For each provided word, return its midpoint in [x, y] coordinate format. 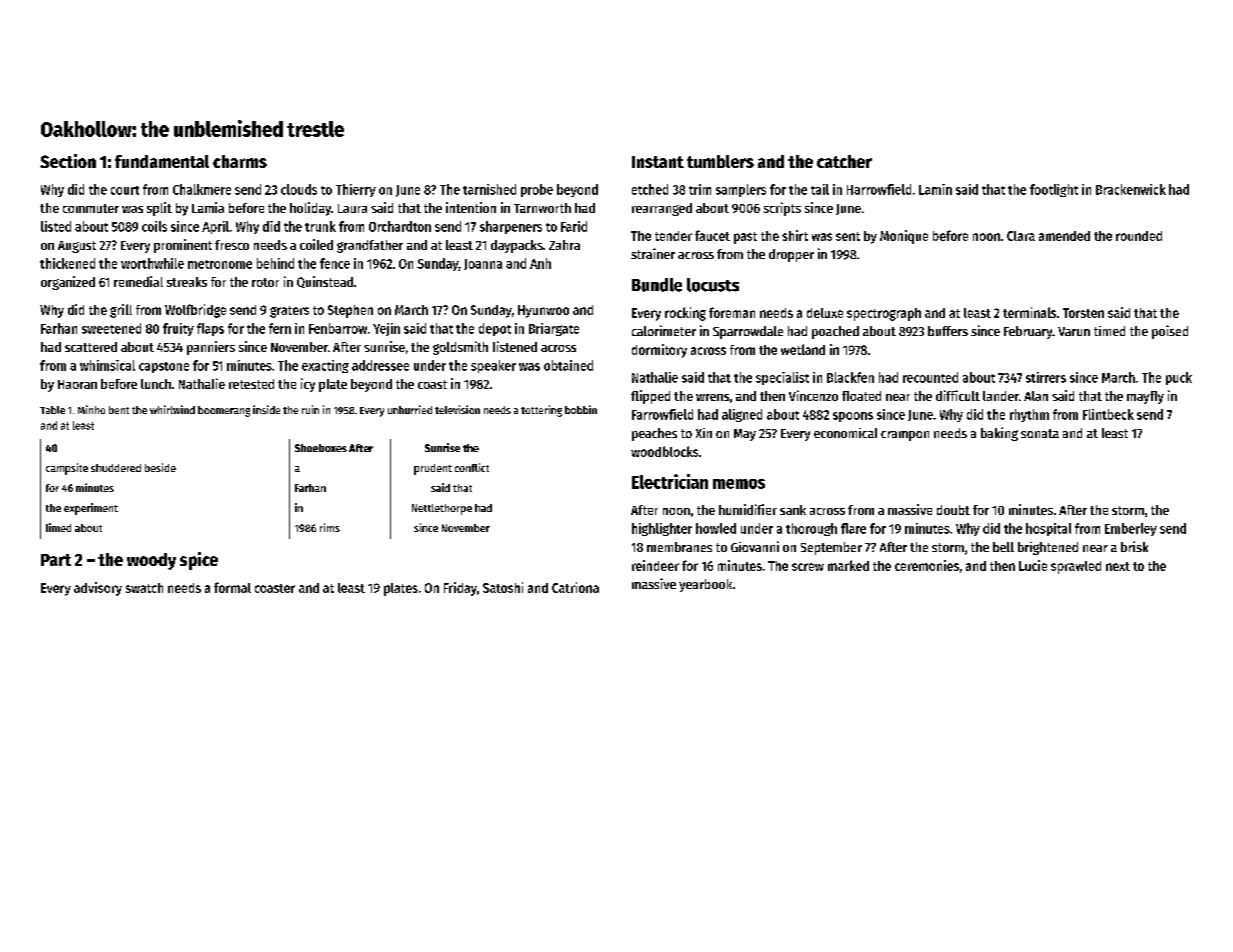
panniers [211, 348]
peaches [654, 434]
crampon [905, 436]
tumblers [720, 161]
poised [1170, 332]
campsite [67, 469]
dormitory [659, 351]
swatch [144, 588]
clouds [299, 189]
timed [1109, 331]
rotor [265, 282]
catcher [844, 161]
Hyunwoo [543, 311]
